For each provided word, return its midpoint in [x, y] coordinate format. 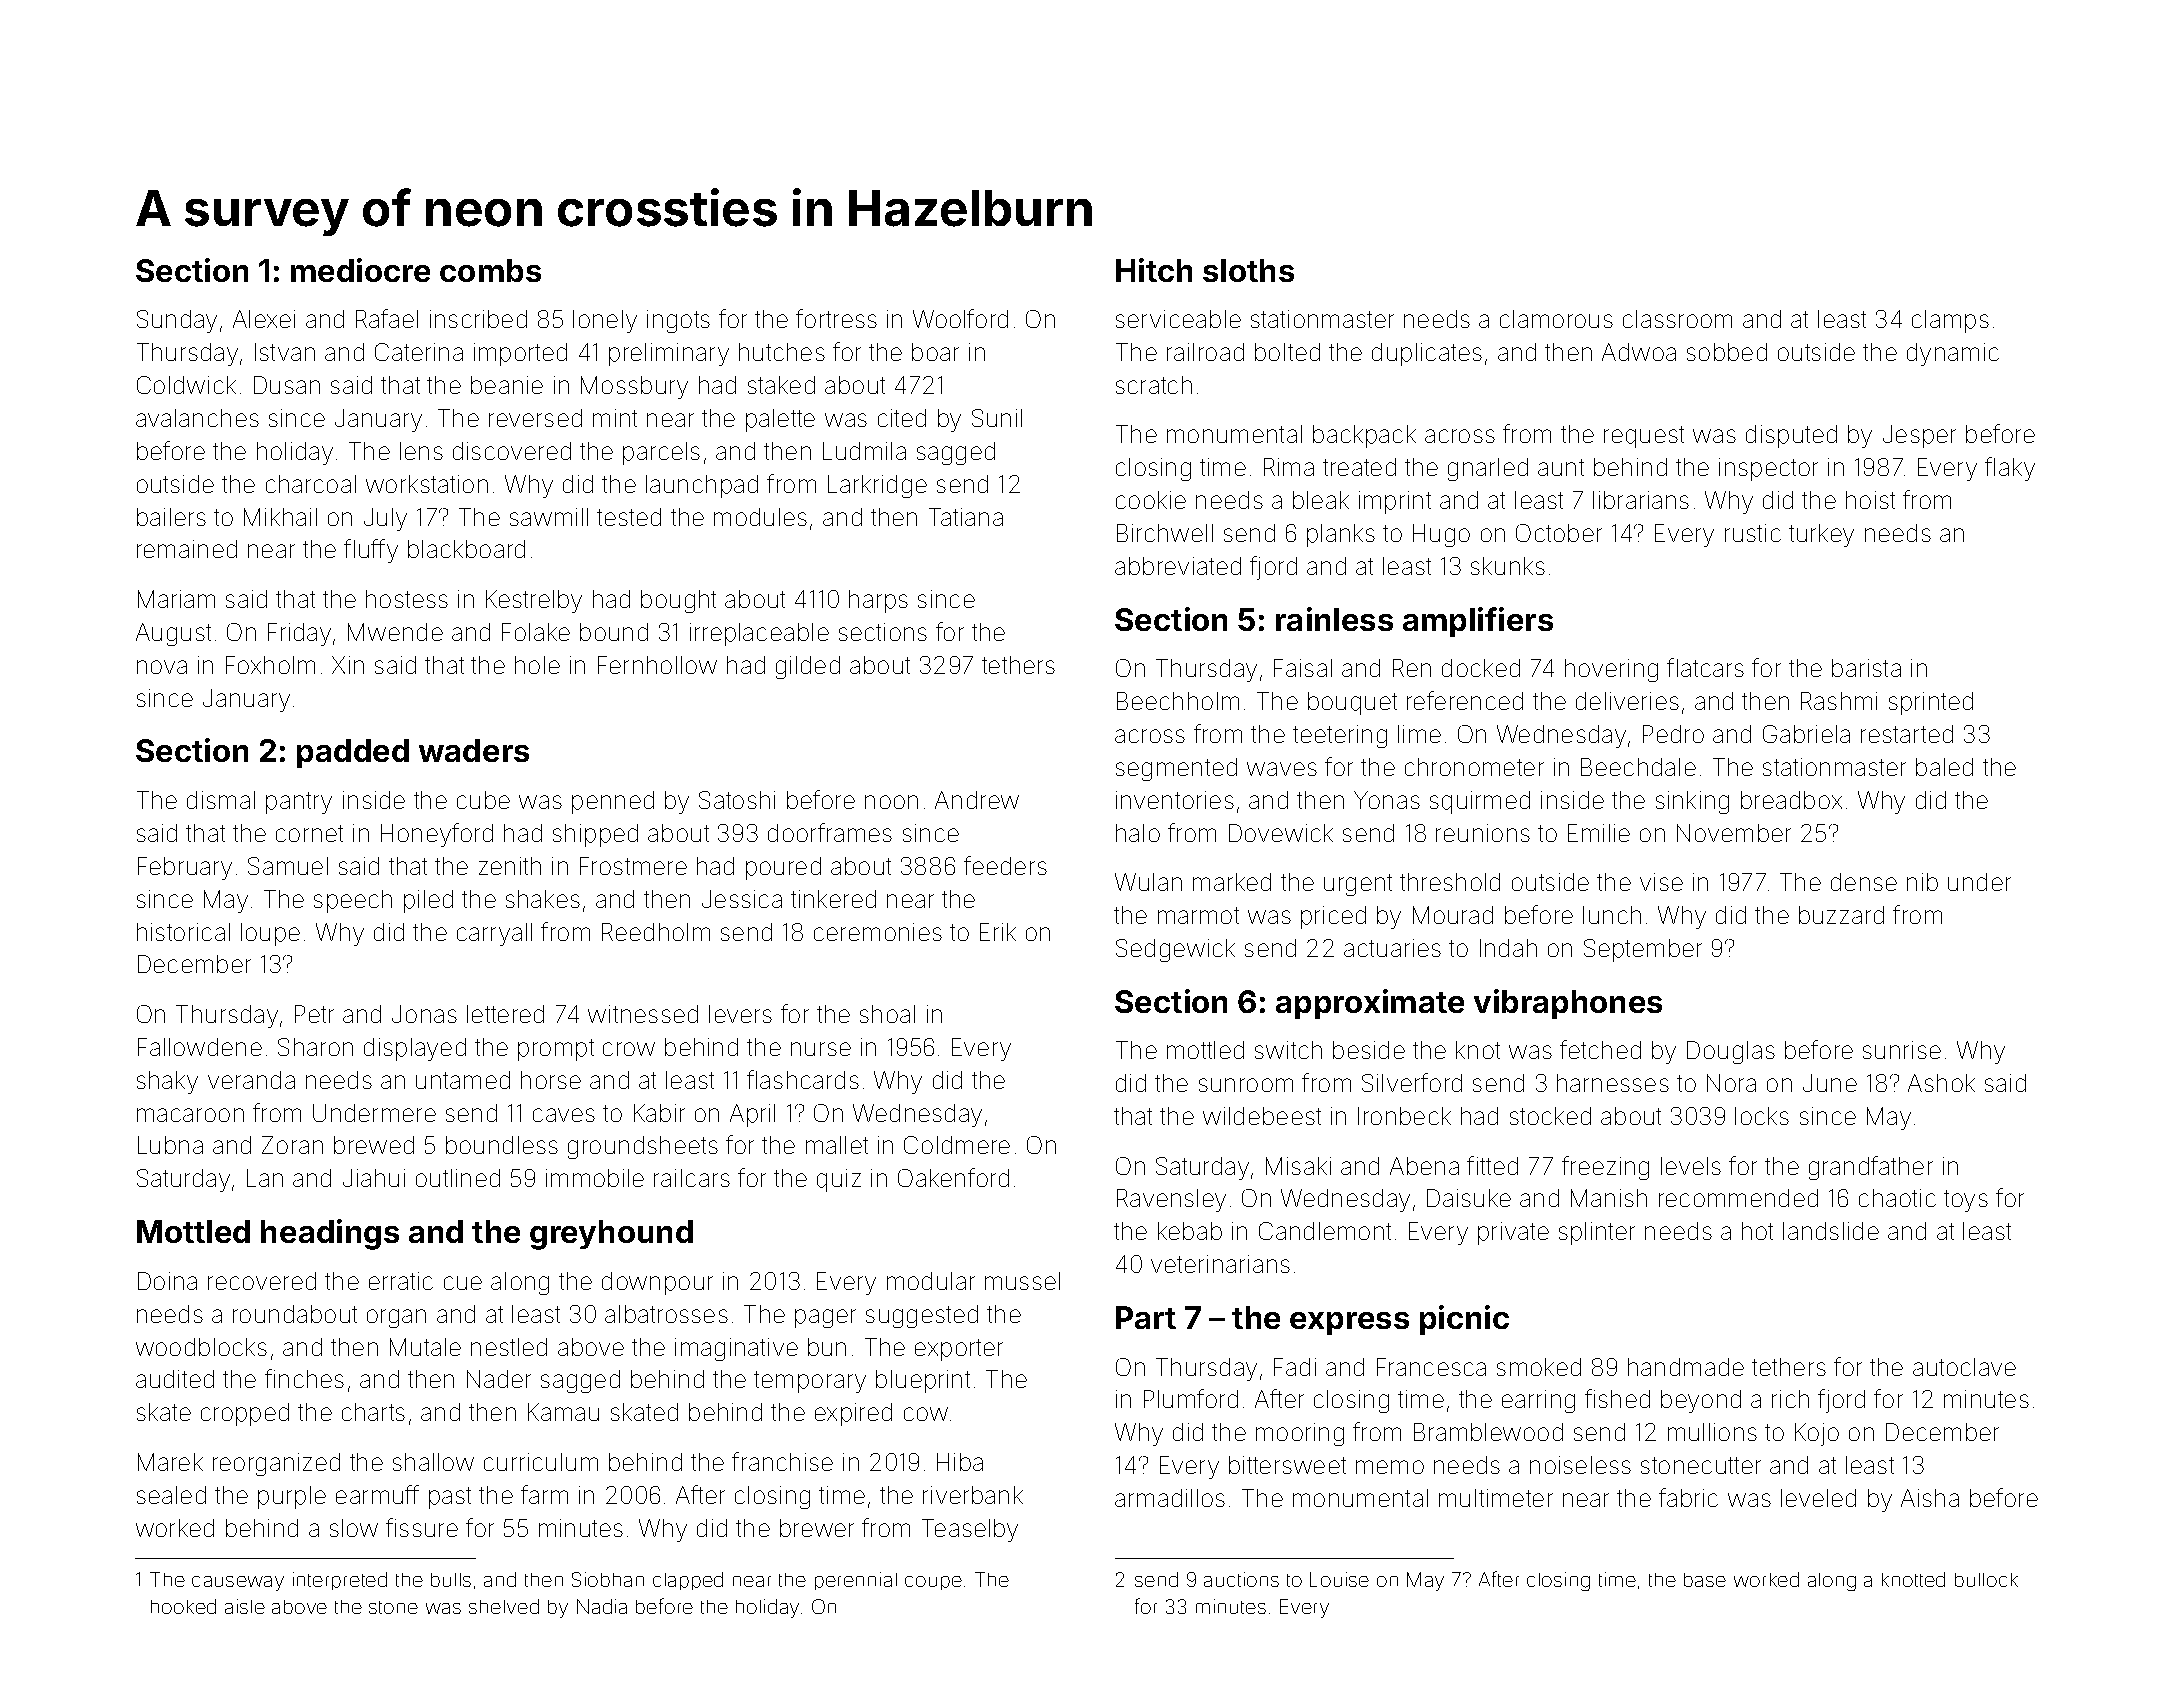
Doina [167, 1281]
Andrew [977, 800]
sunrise [1902, 1050]
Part [1146, 1317]
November [1734, 833]
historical [183, 932]
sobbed [1727, 352]
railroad [1205, 352]
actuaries [1392, 948]
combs [490, 270]
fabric [1688, 1497]
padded [353, 753]
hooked [183, 1606]
